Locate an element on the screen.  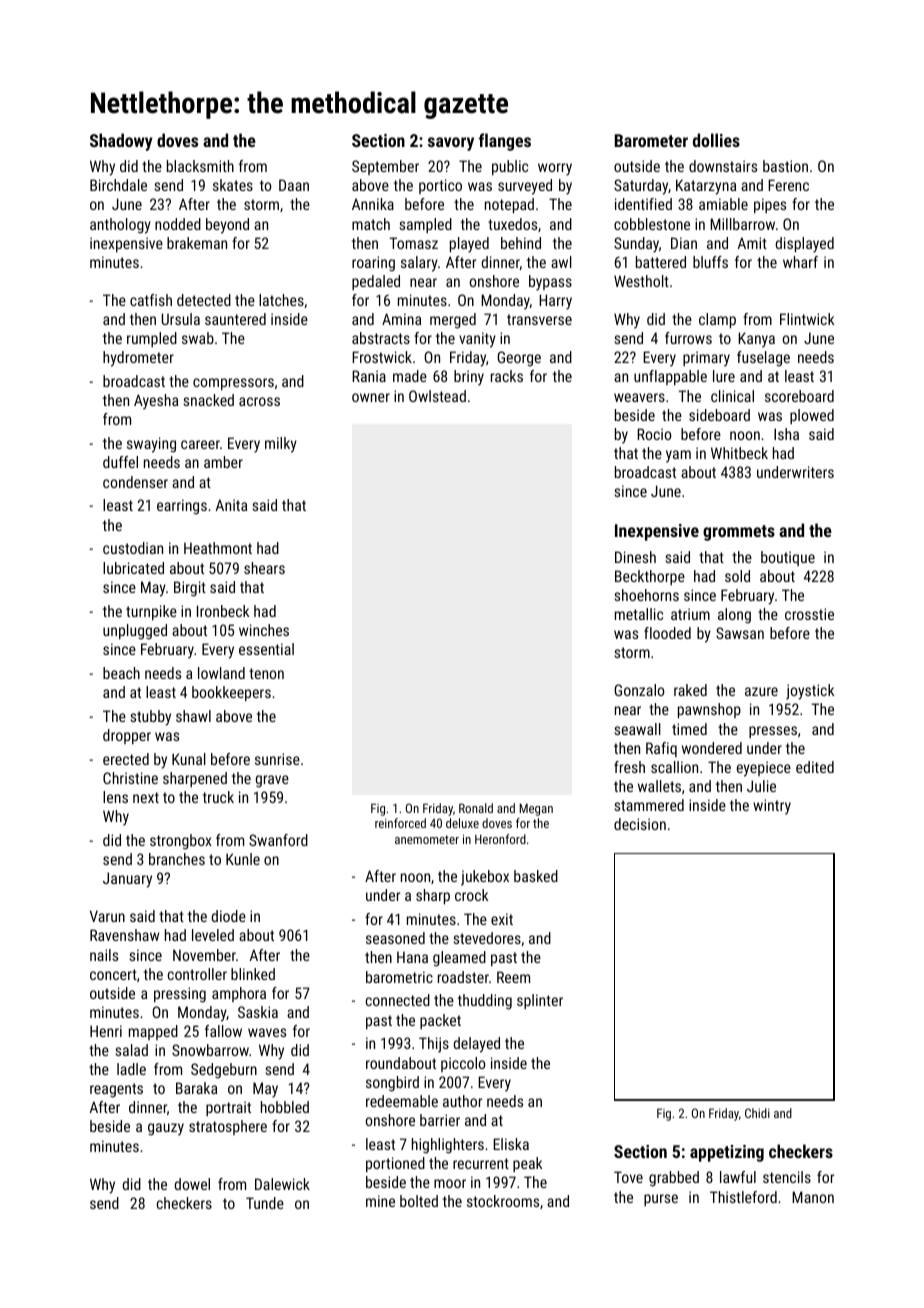
January is located at coordinates (127, 880).
